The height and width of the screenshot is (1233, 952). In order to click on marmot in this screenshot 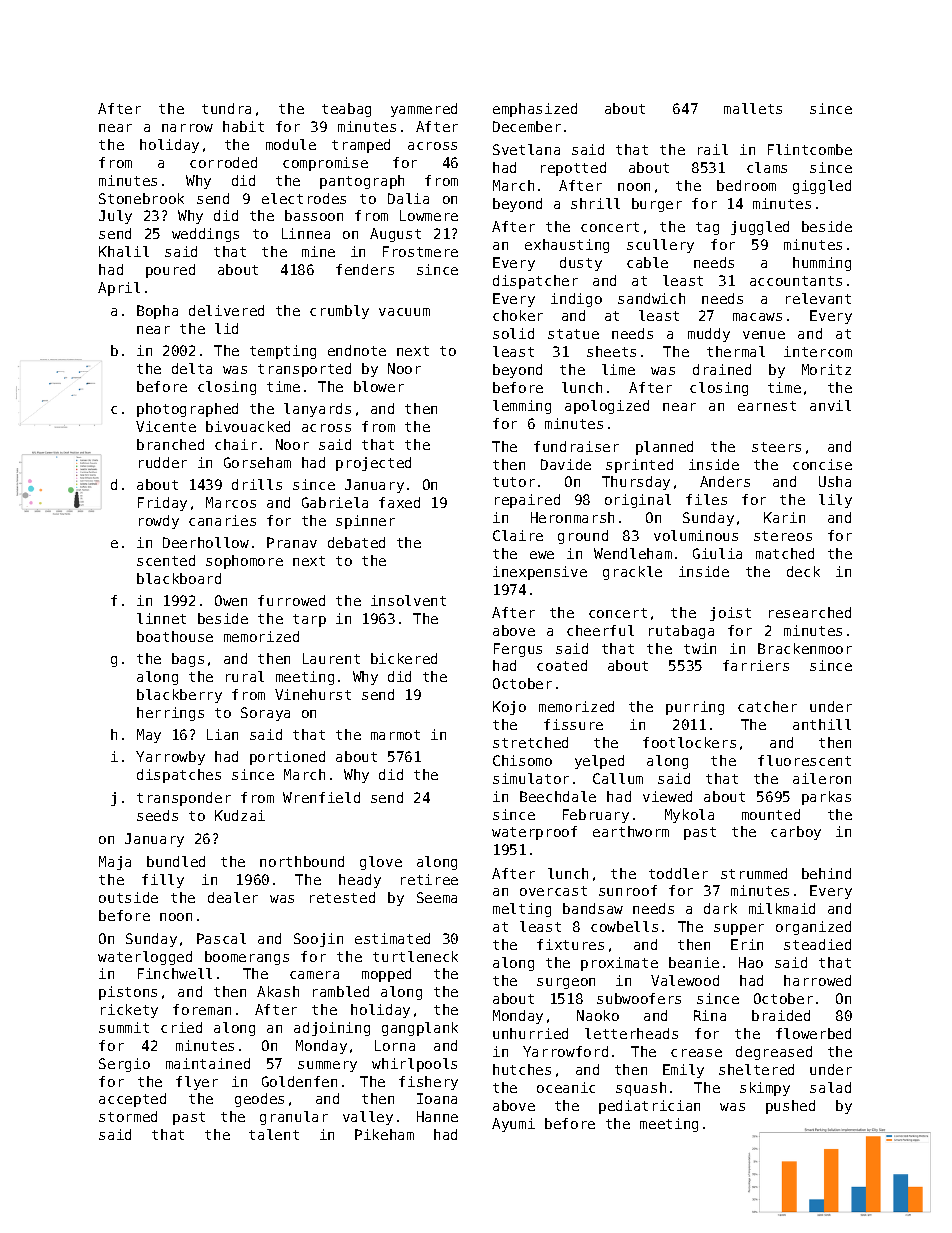, I will do `click(395, 735)`.
